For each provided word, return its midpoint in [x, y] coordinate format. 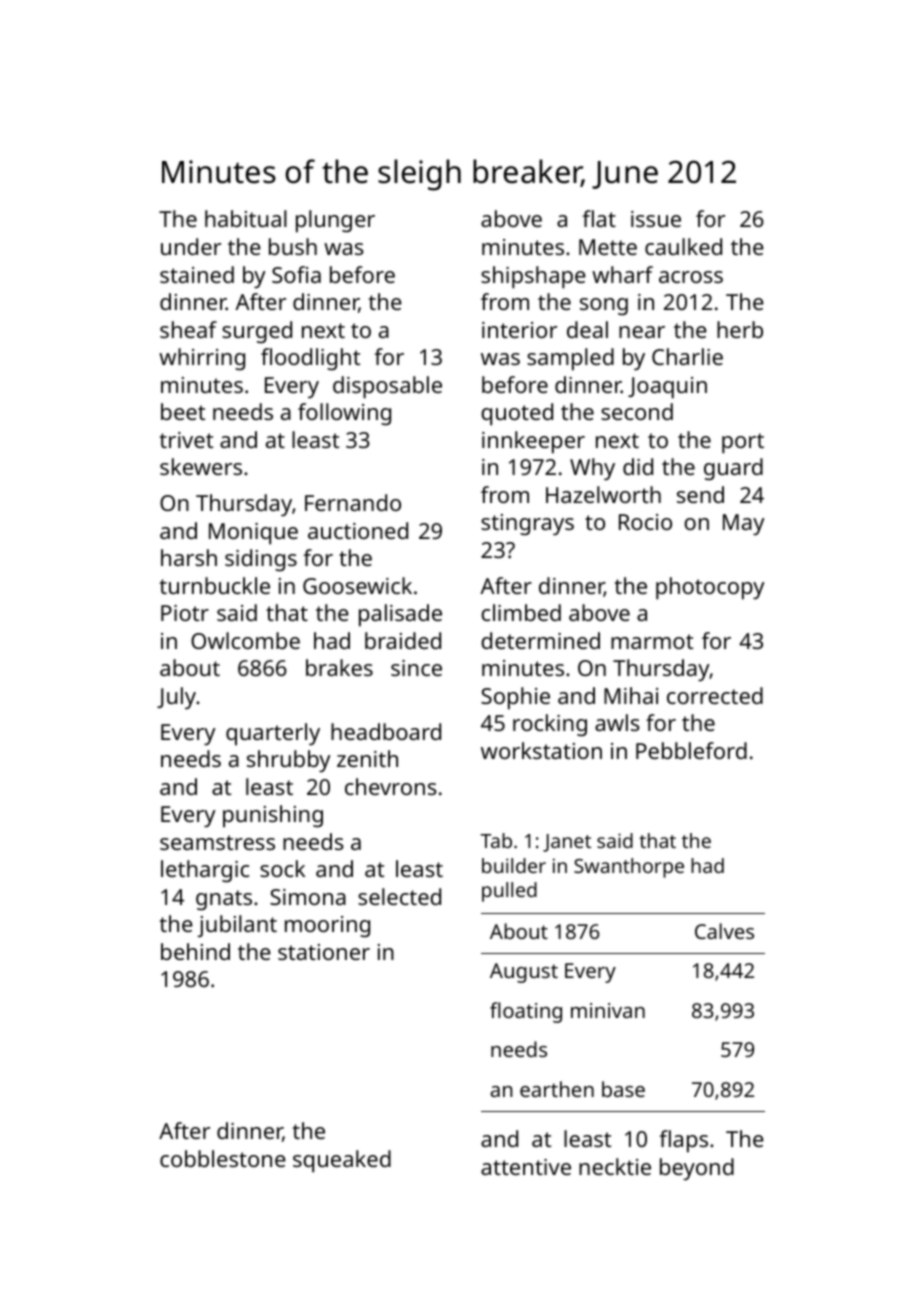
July [176, 698]
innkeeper [533, 442]
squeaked [342, 1161]
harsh [189, 557]
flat [599, 218]
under [191, 246]
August [524, 973]
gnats [224, 900]
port [743, 443]
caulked [683, 246]
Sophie [515, 698]
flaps [683, 1141]
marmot [652, 641]
